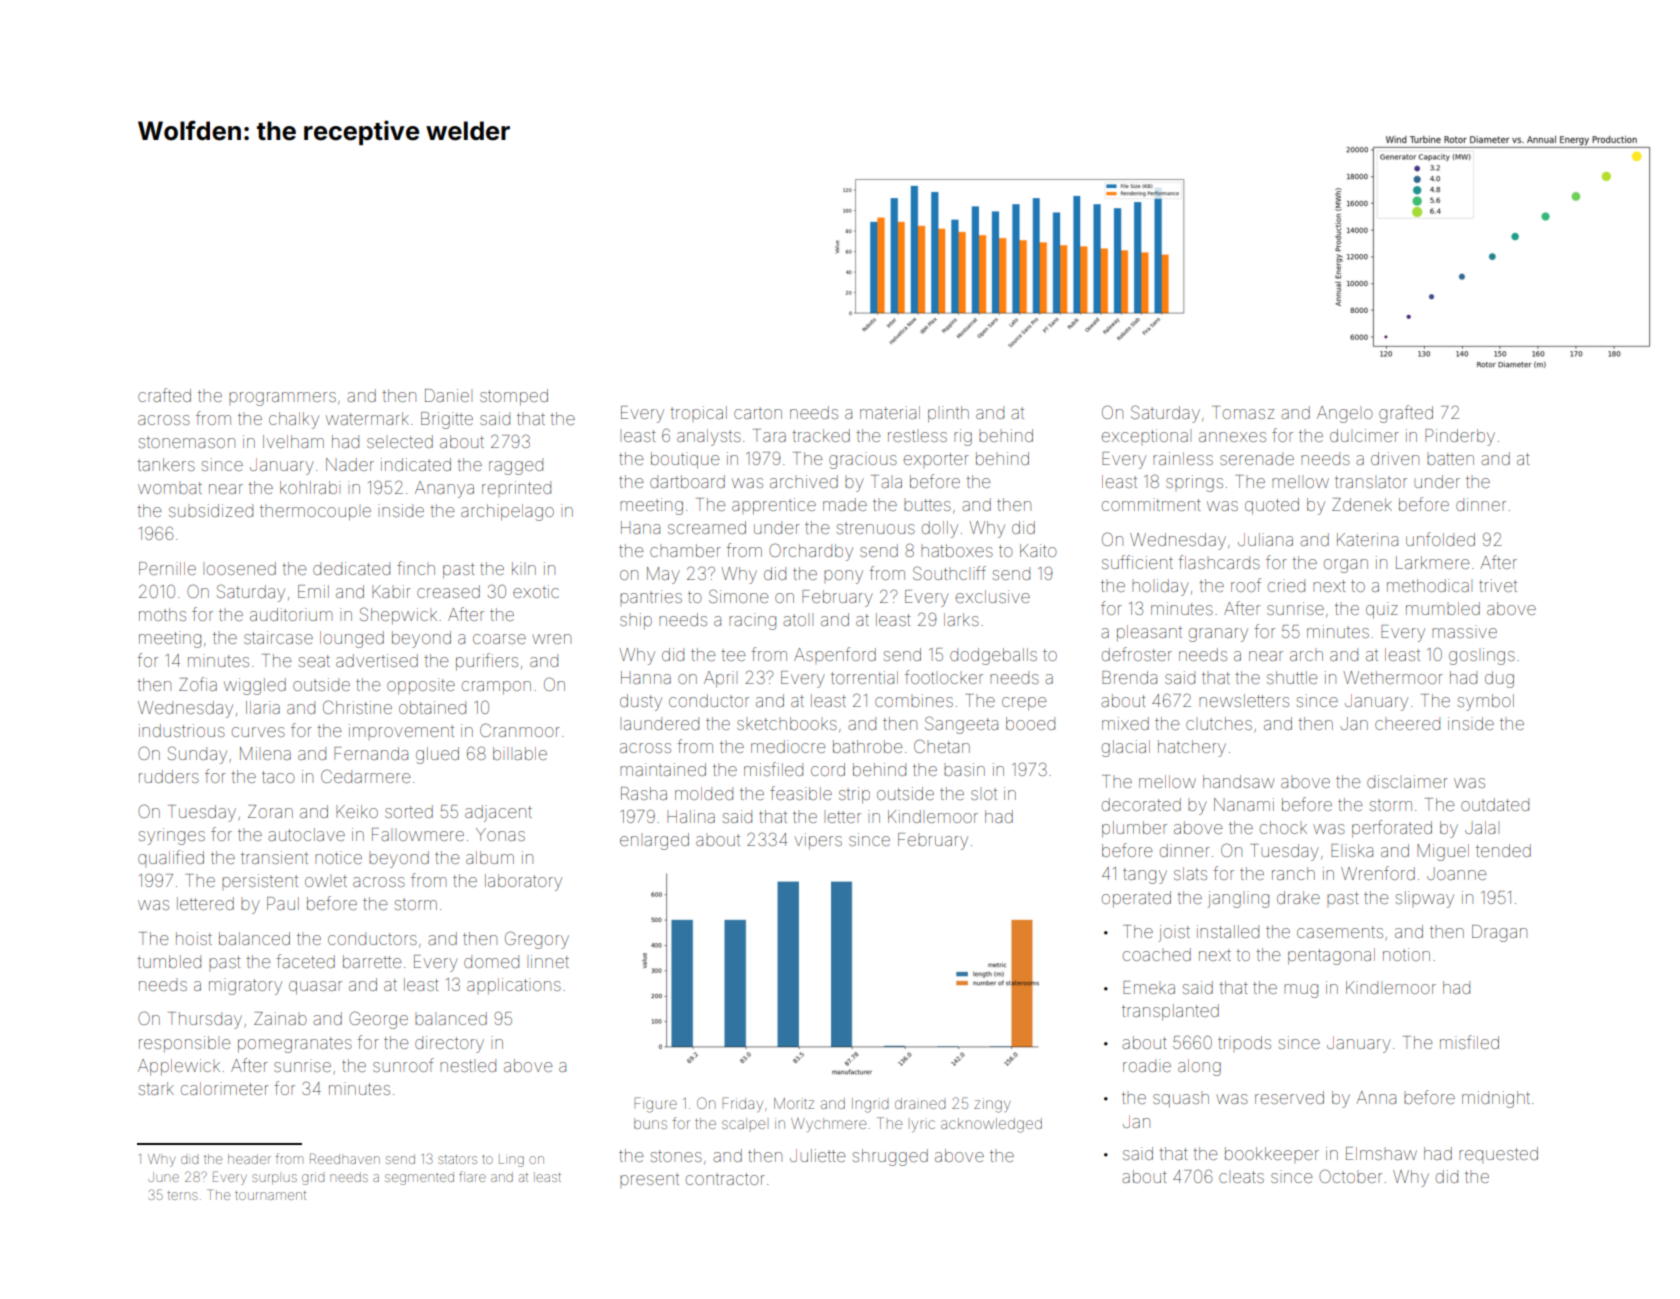 The width and height of the screenshot is (1680, 1299). Describe the element at coordinates (1134, 829) in the screenshot. I see `plumber` at that location.
